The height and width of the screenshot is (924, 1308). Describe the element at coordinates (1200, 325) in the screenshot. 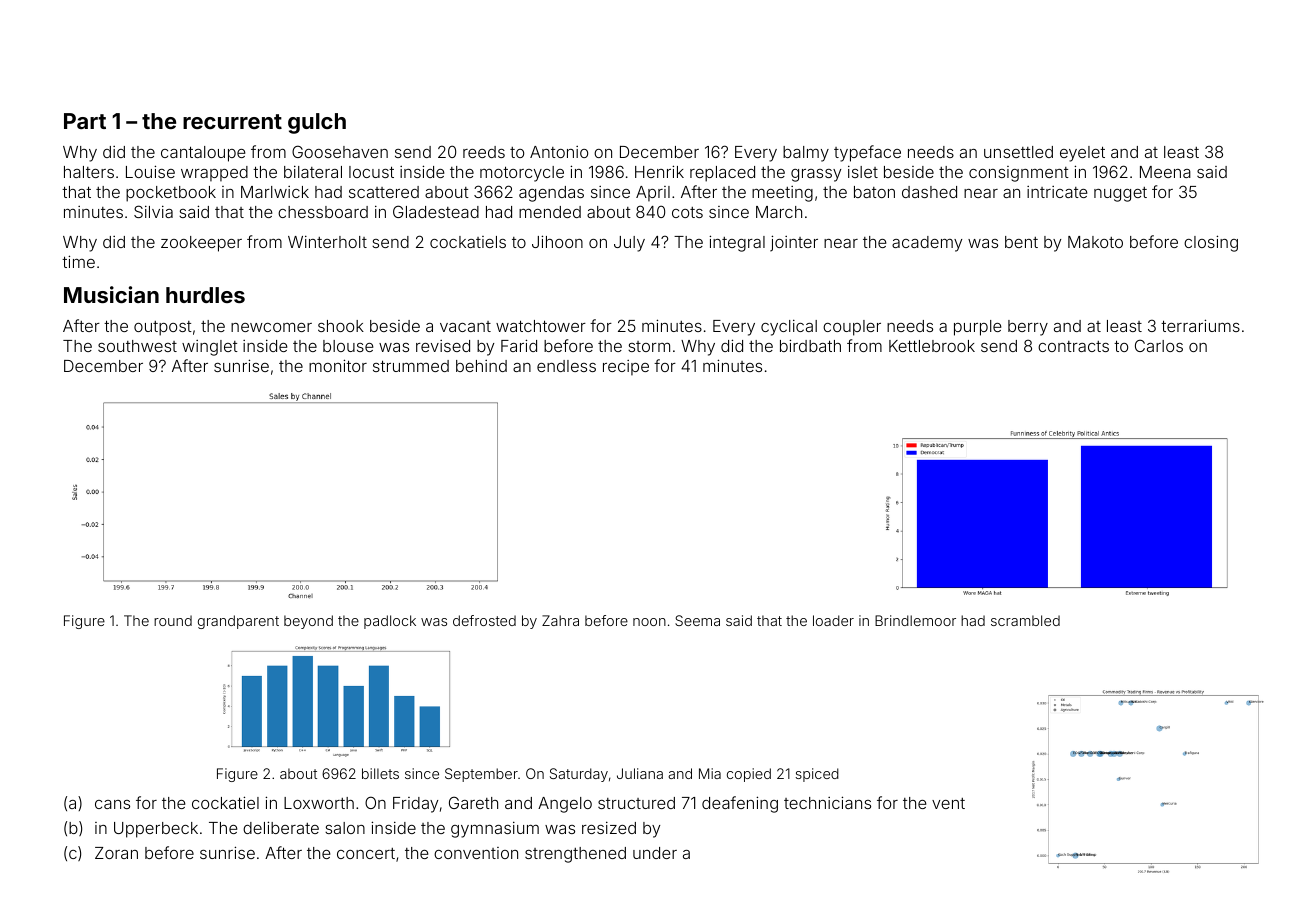

I see `terrariums` at that location.
